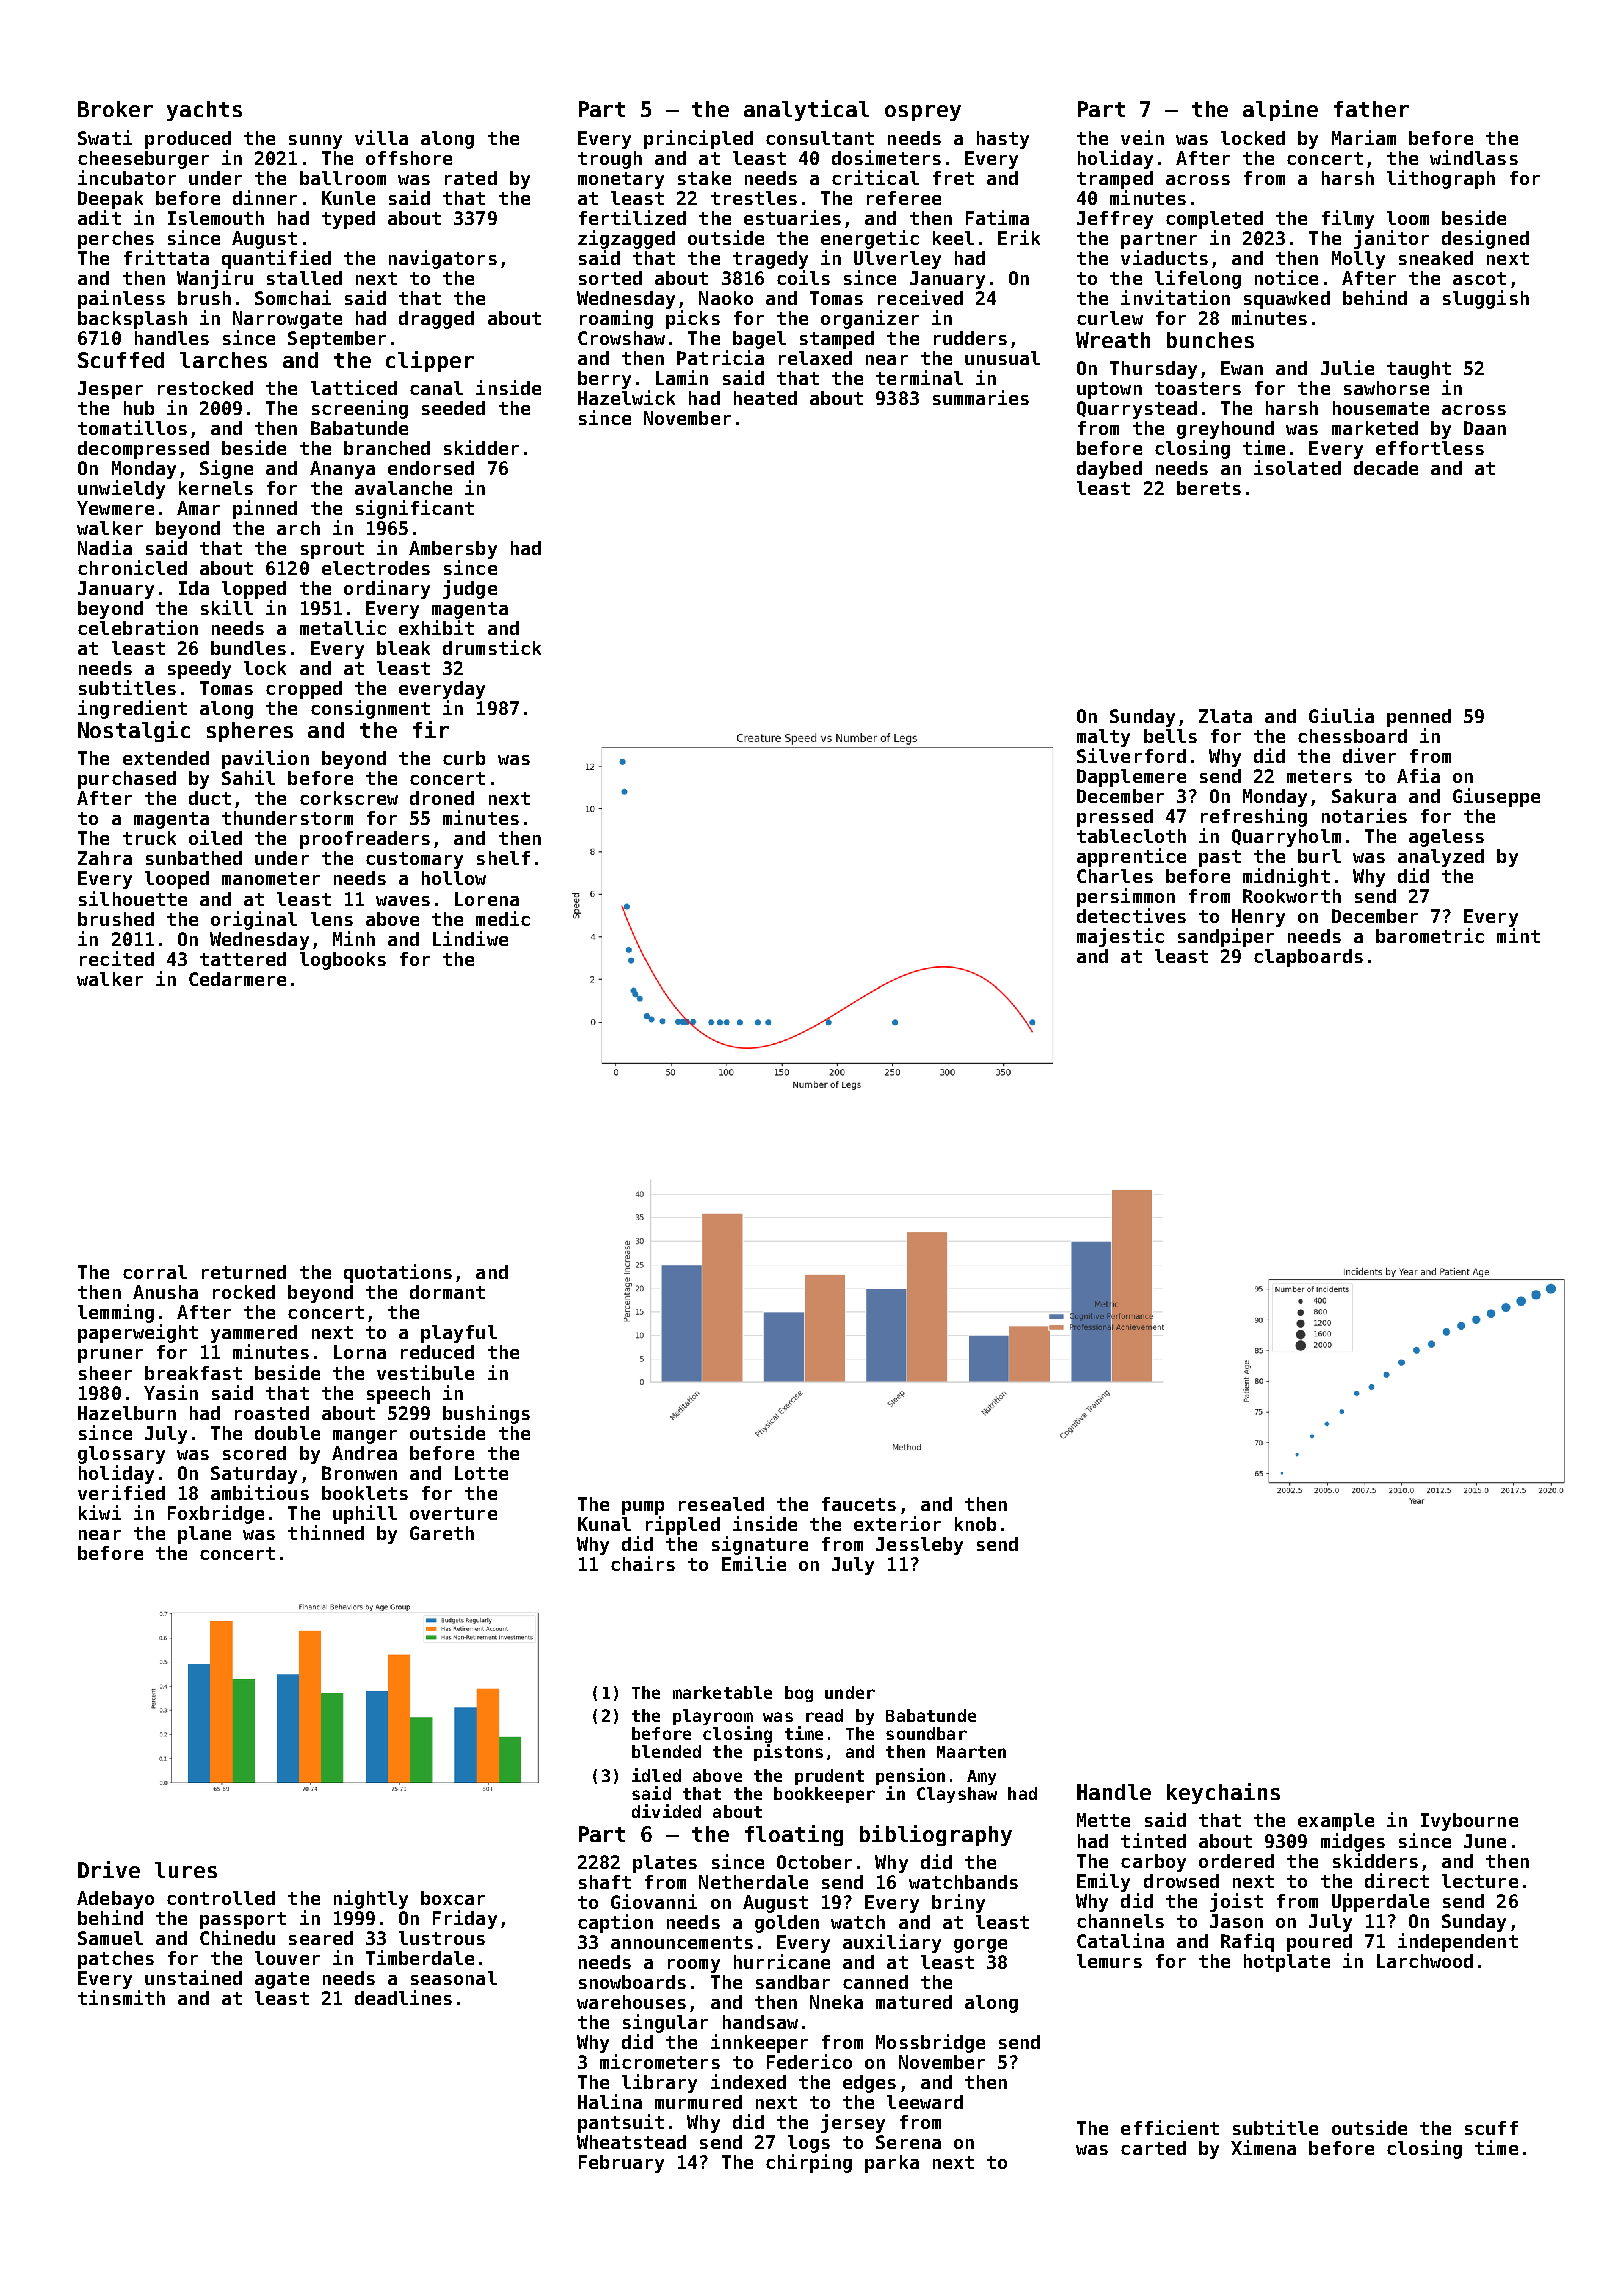 This screenshot has height=2292, width=1620. What do you see at coordinates (892, 2164) in the screenshot?
I see `parka` at bounding box center [892, 2164].
